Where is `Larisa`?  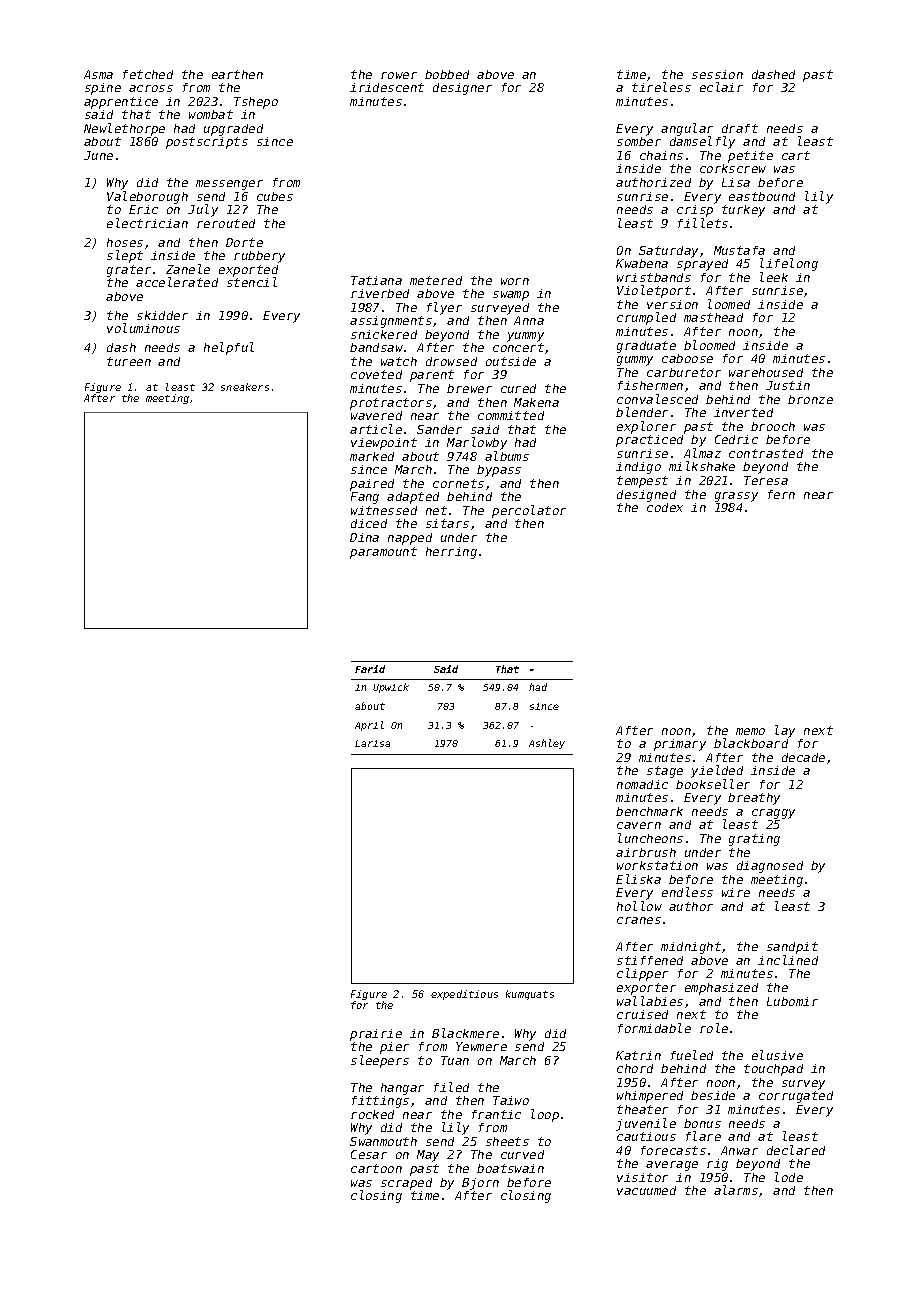
Larisa is located at coordinates (372, 743).
